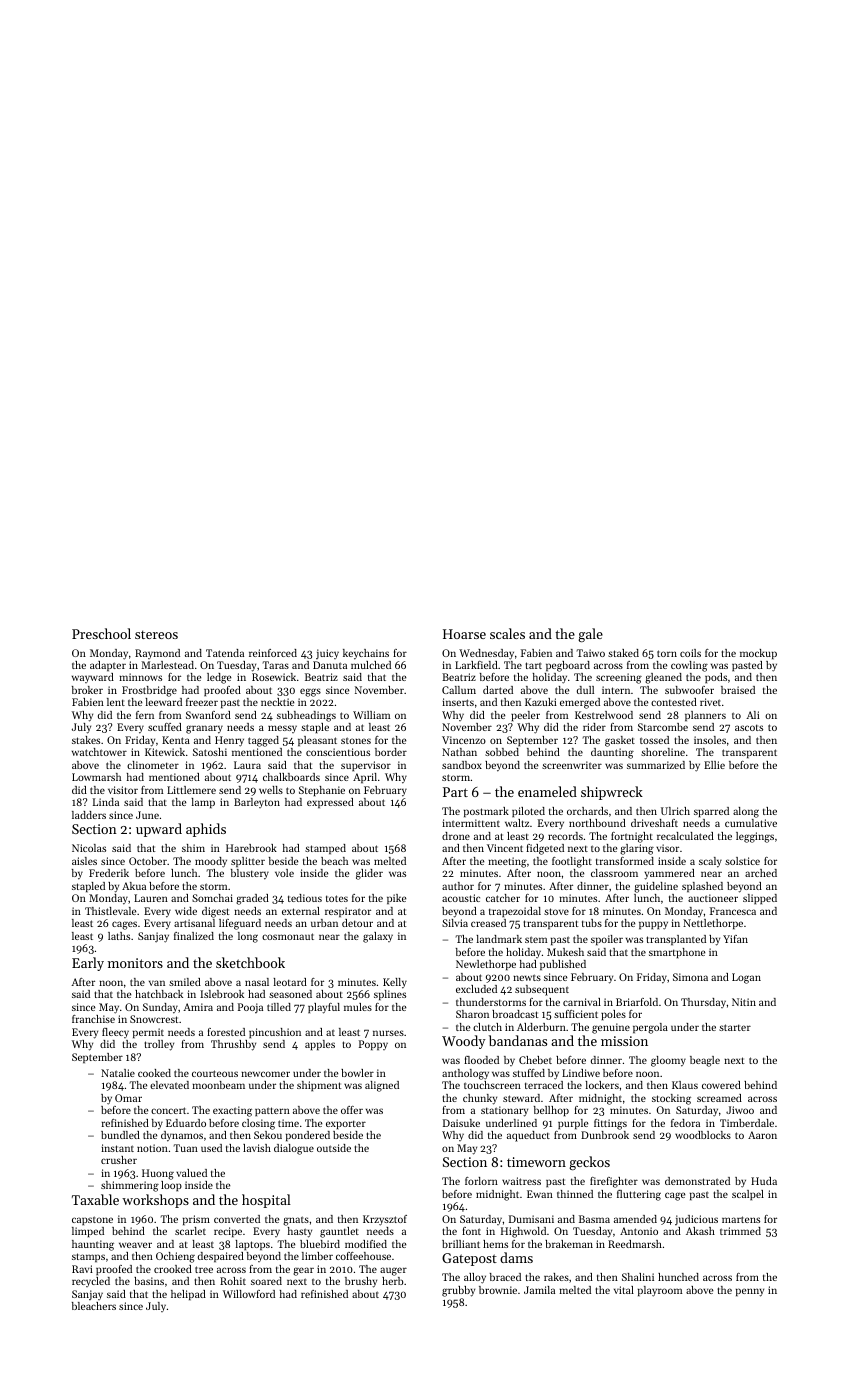  Describe the element at coordinates (140, 677) in the page. I see `minnows` at that location.
